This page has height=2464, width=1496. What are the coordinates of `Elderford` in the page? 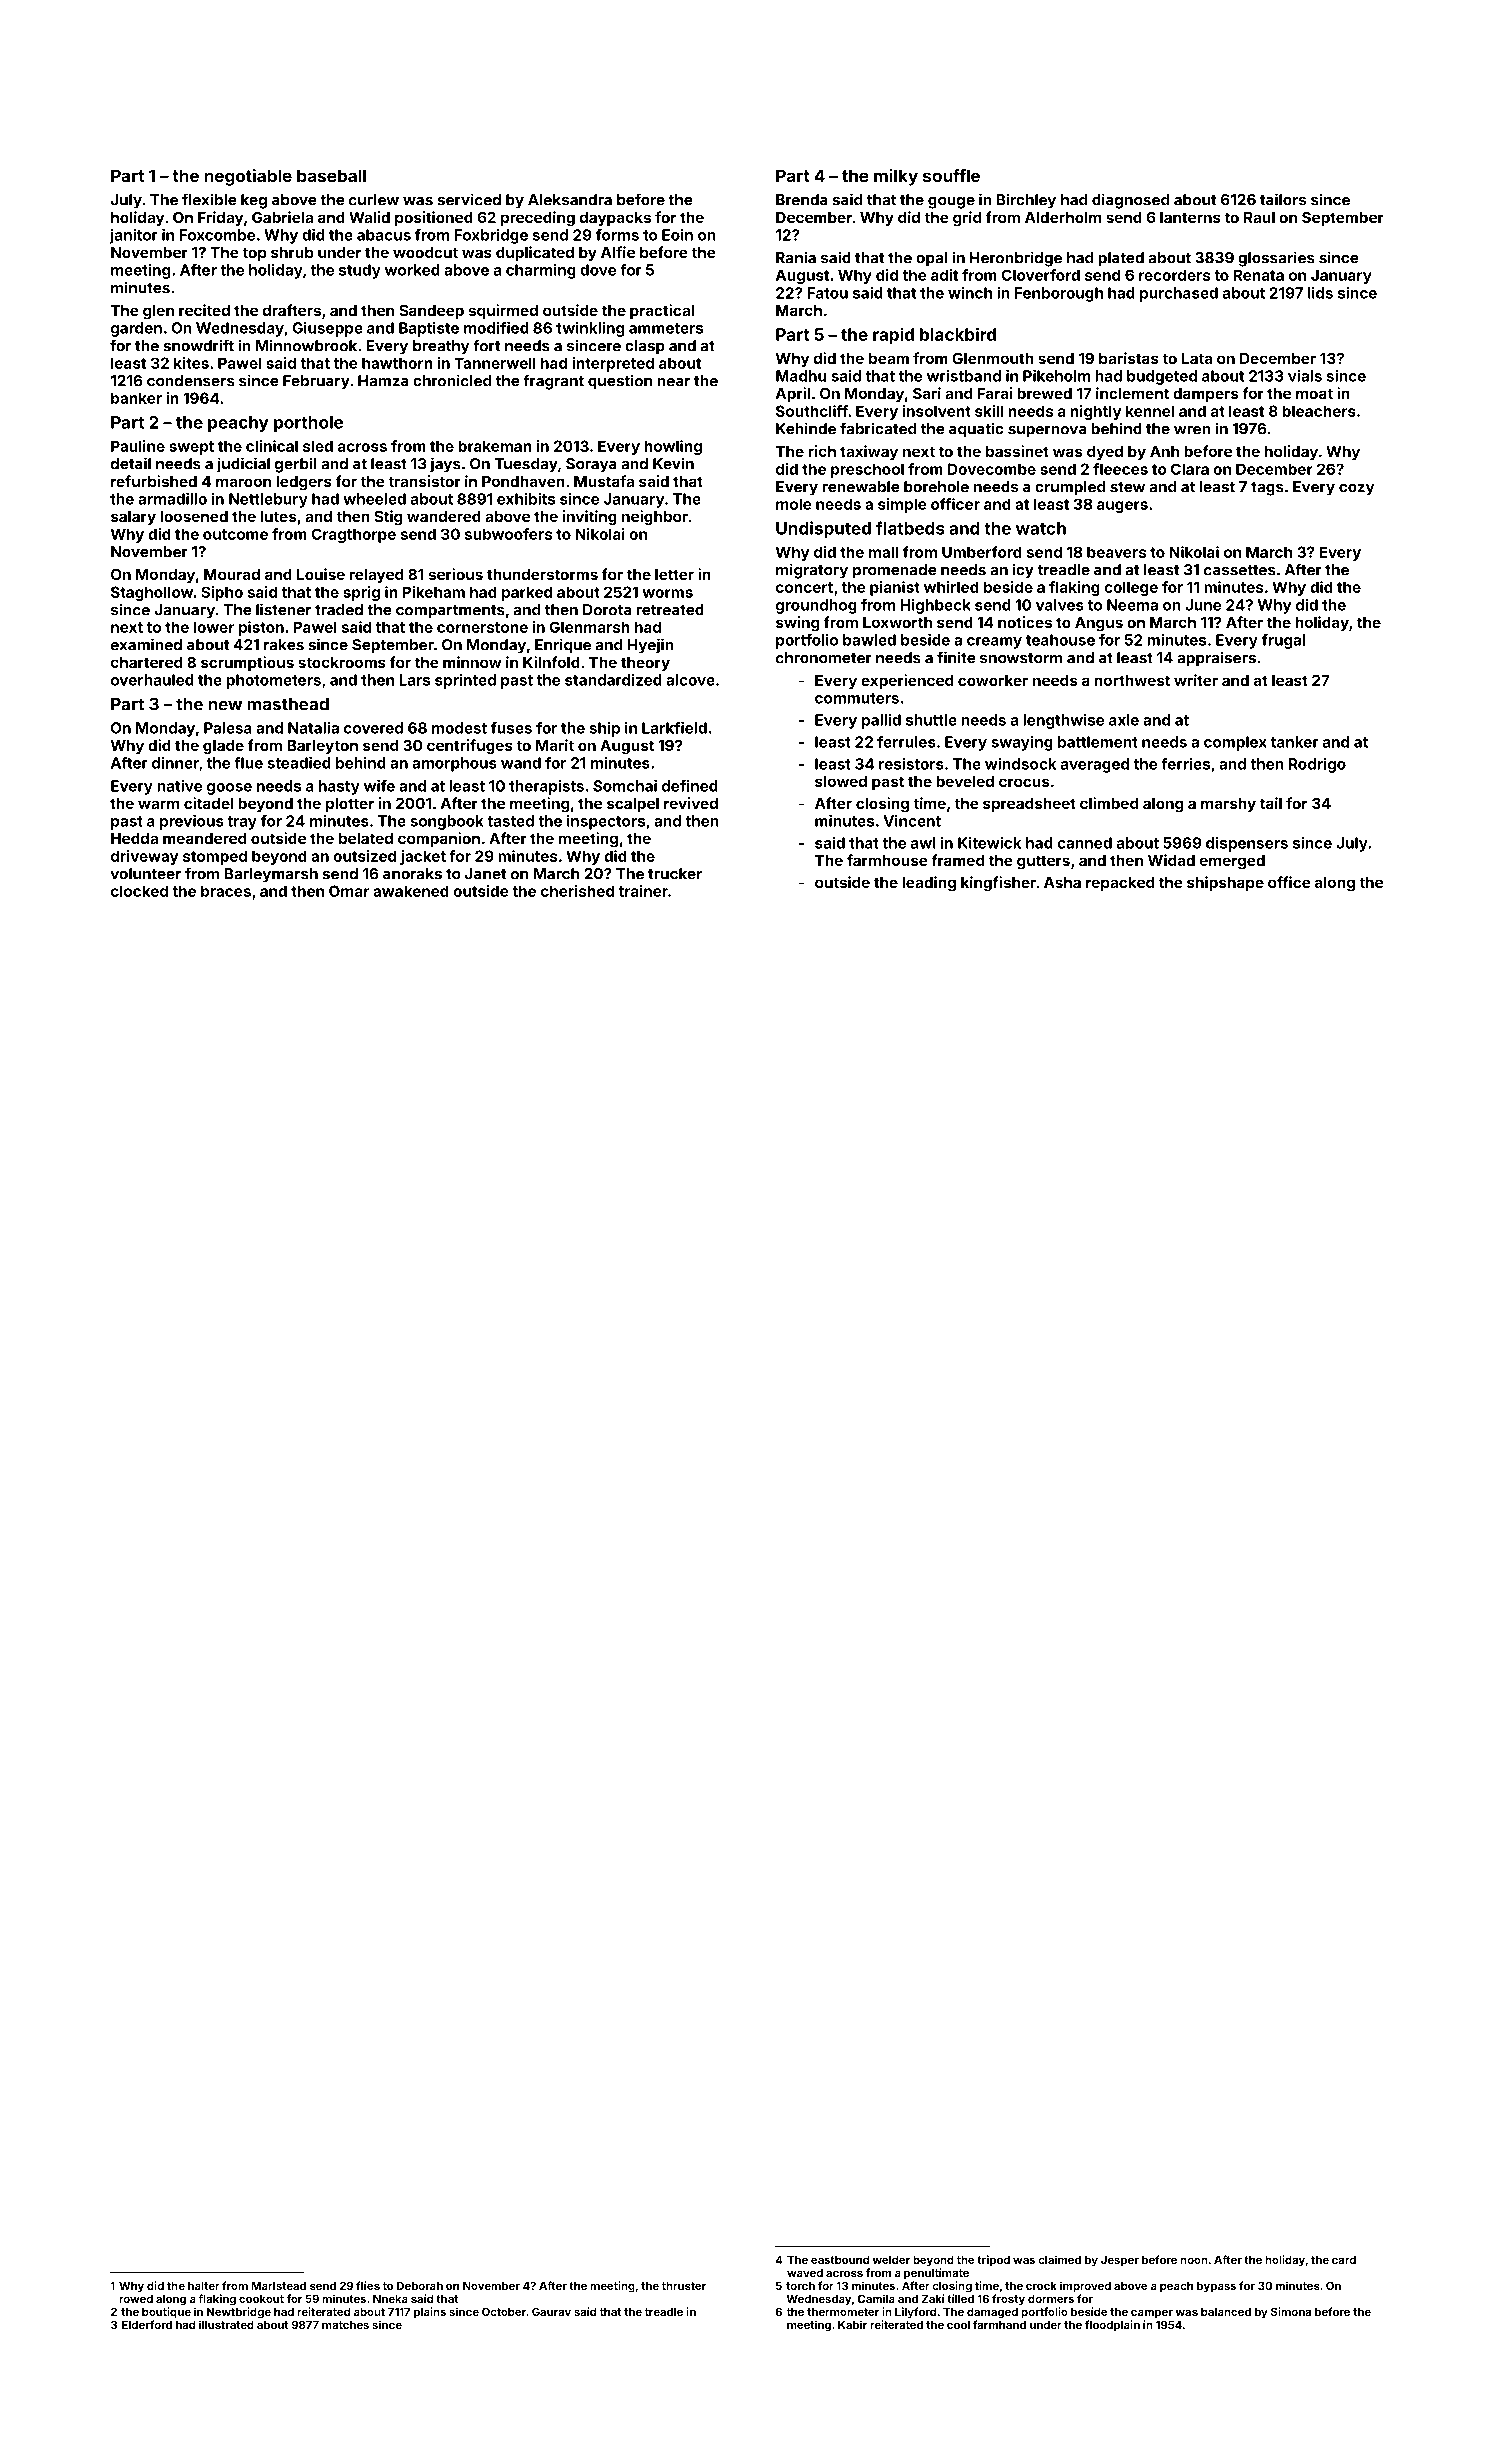 It's located at (147, 2324).
